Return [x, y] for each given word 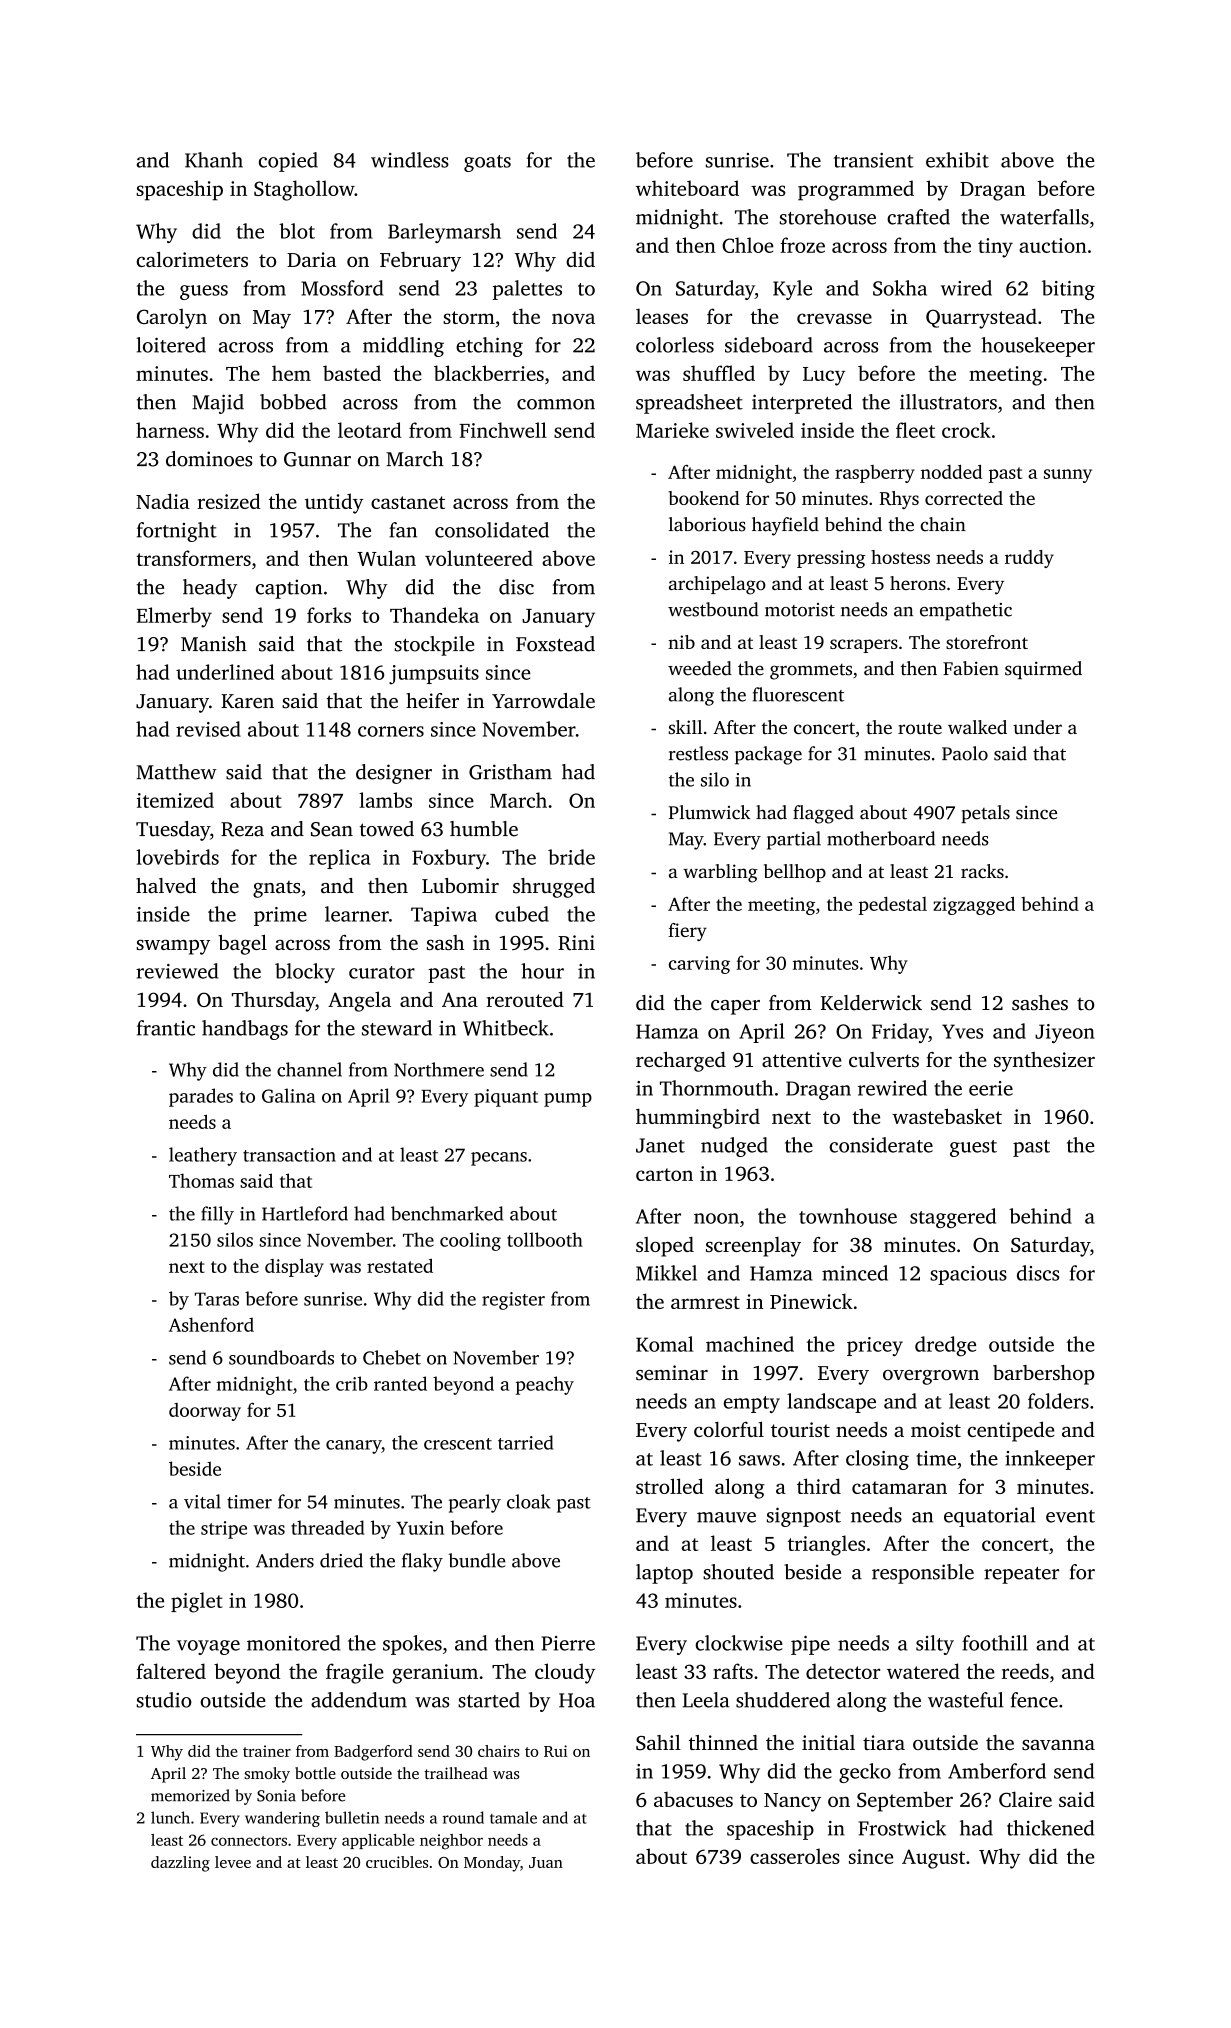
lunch [170, 1817]
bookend [704, 498]
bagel [242, 944]
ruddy [1029, 559]
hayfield [785, 526]
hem [291, 373]
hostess [900, 557]
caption [289, 589]
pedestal [893, 906]
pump [568, 1100]
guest [973, 1148]
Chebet [392, 1357]
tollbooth [545, 1239]
